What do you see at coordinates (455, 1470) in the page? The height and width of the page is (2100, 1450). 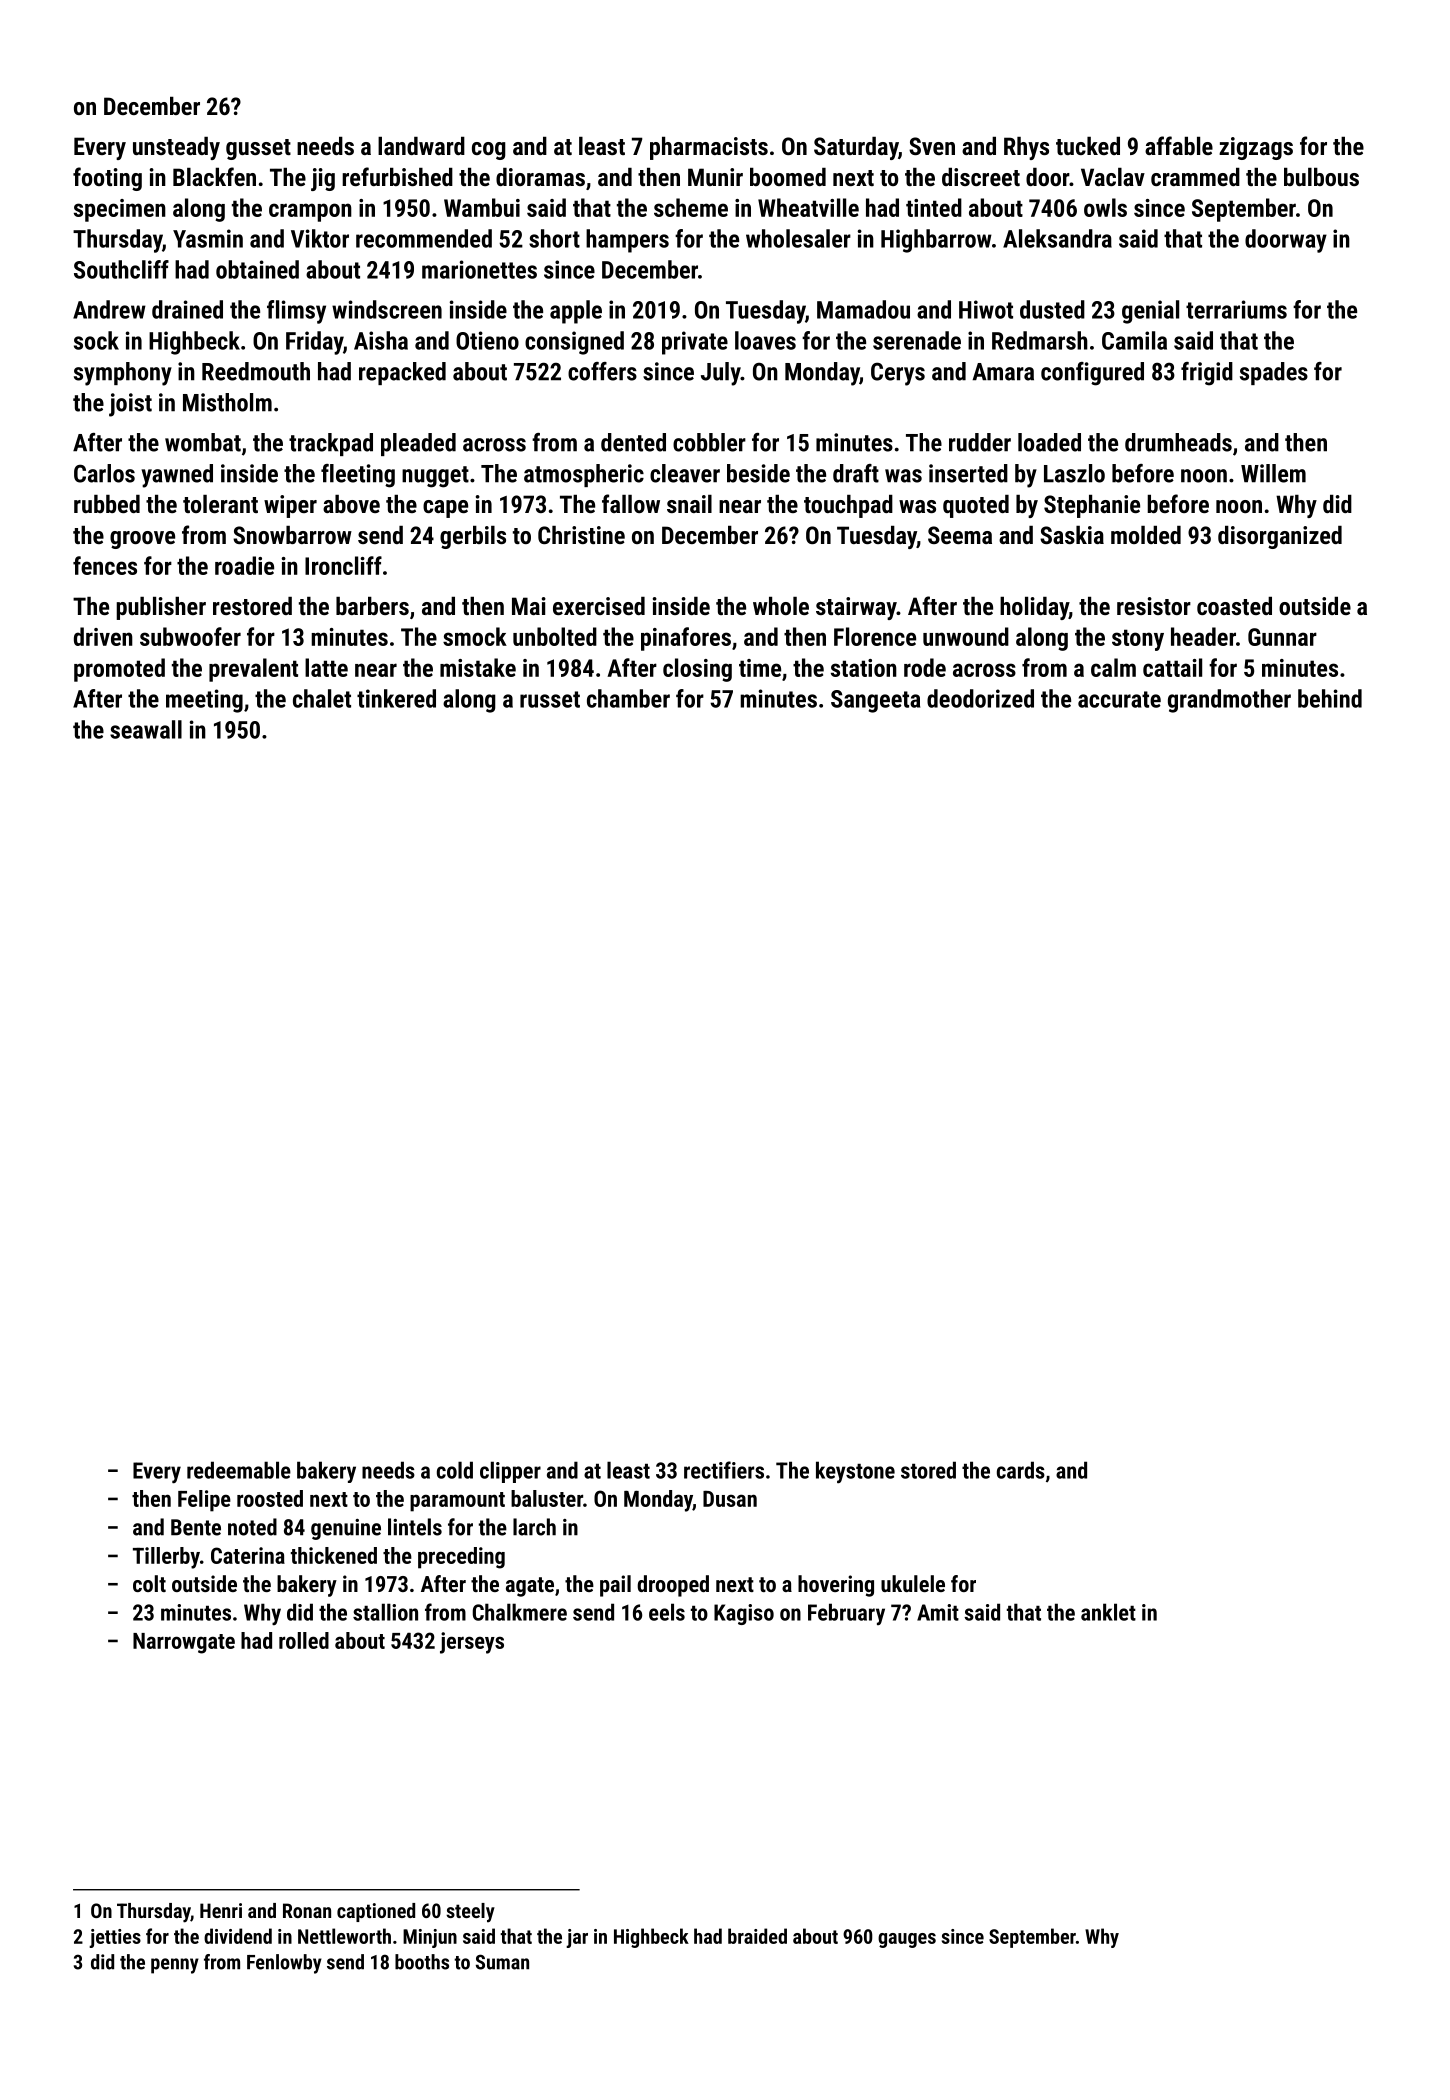 I see `cold` at bounding box center [455, 1470].
